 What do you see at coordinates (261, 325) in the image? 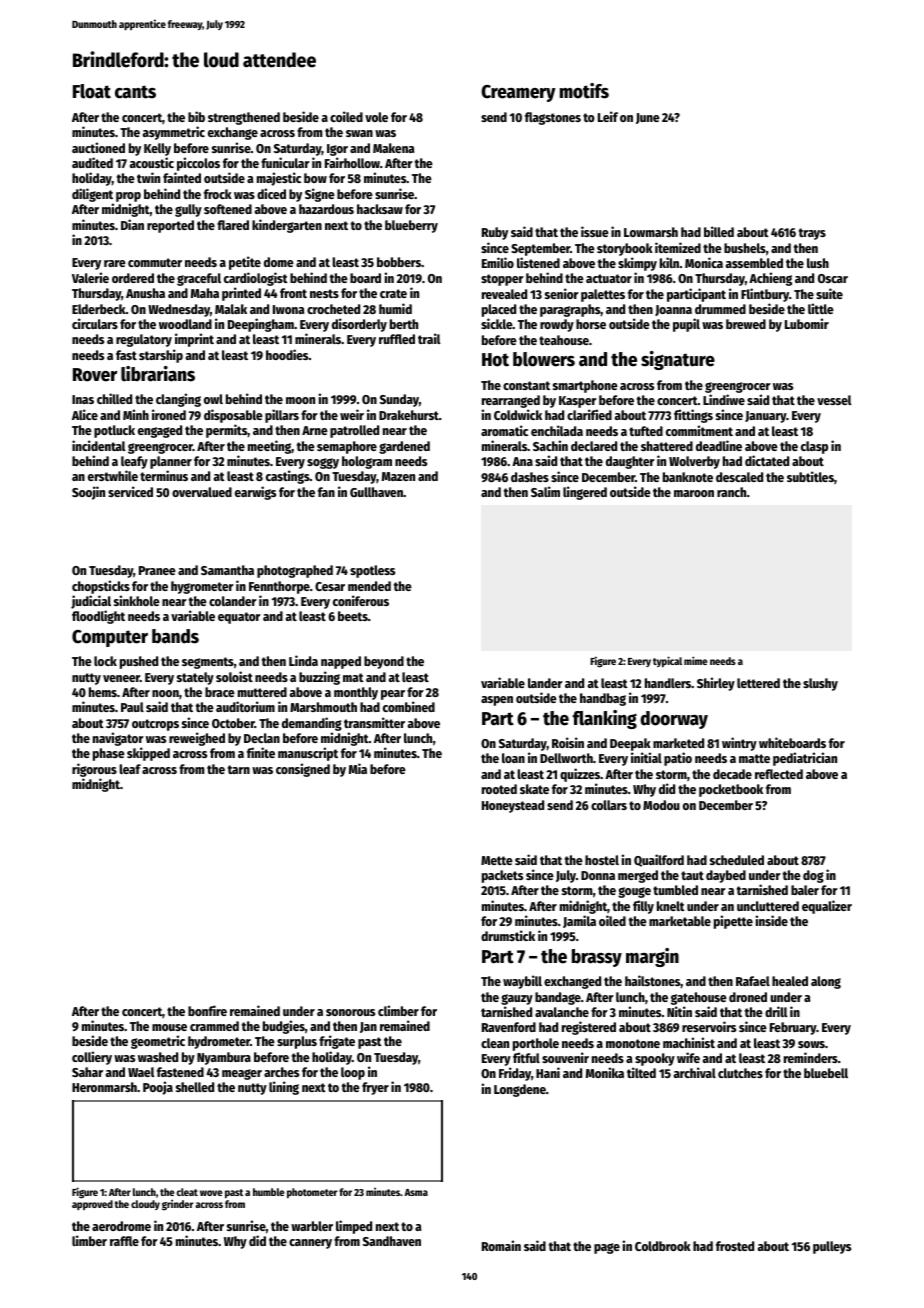
I see `Deepingham` at bounding box center [261, 325].
